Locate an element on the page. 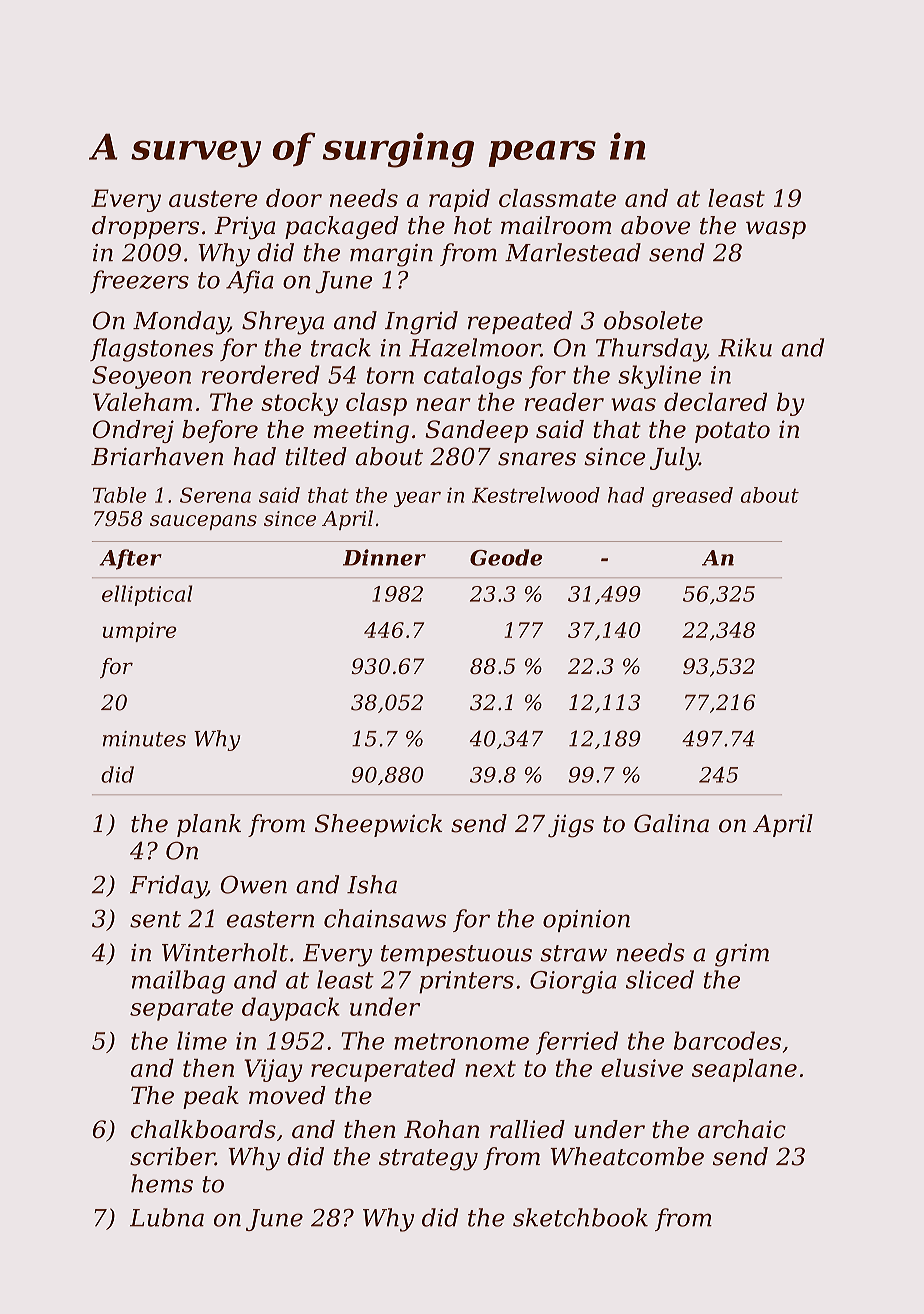  declared is located at coordinates (715, 402).
